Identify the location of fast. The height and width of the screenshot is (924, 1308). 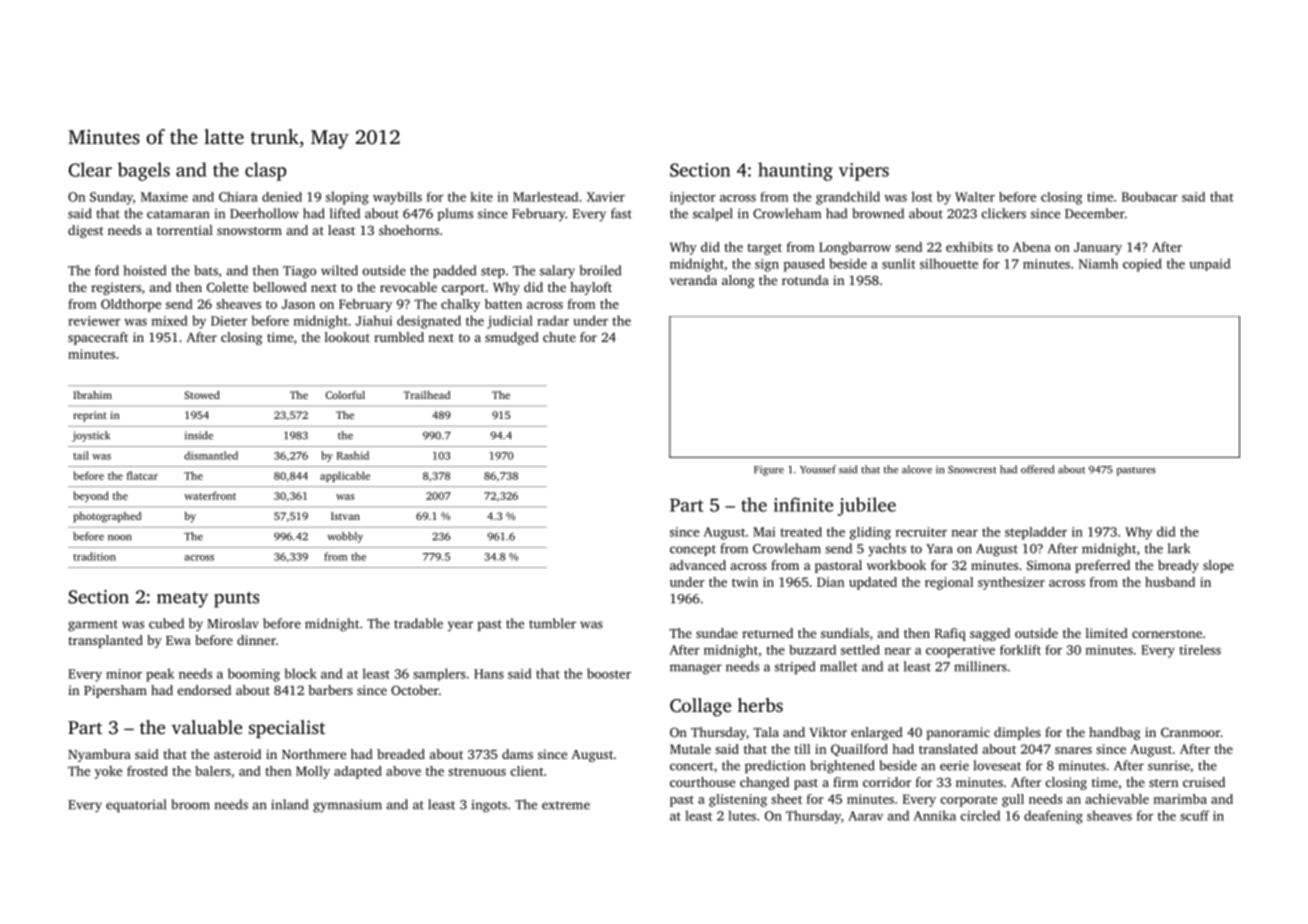
(621, 213).
